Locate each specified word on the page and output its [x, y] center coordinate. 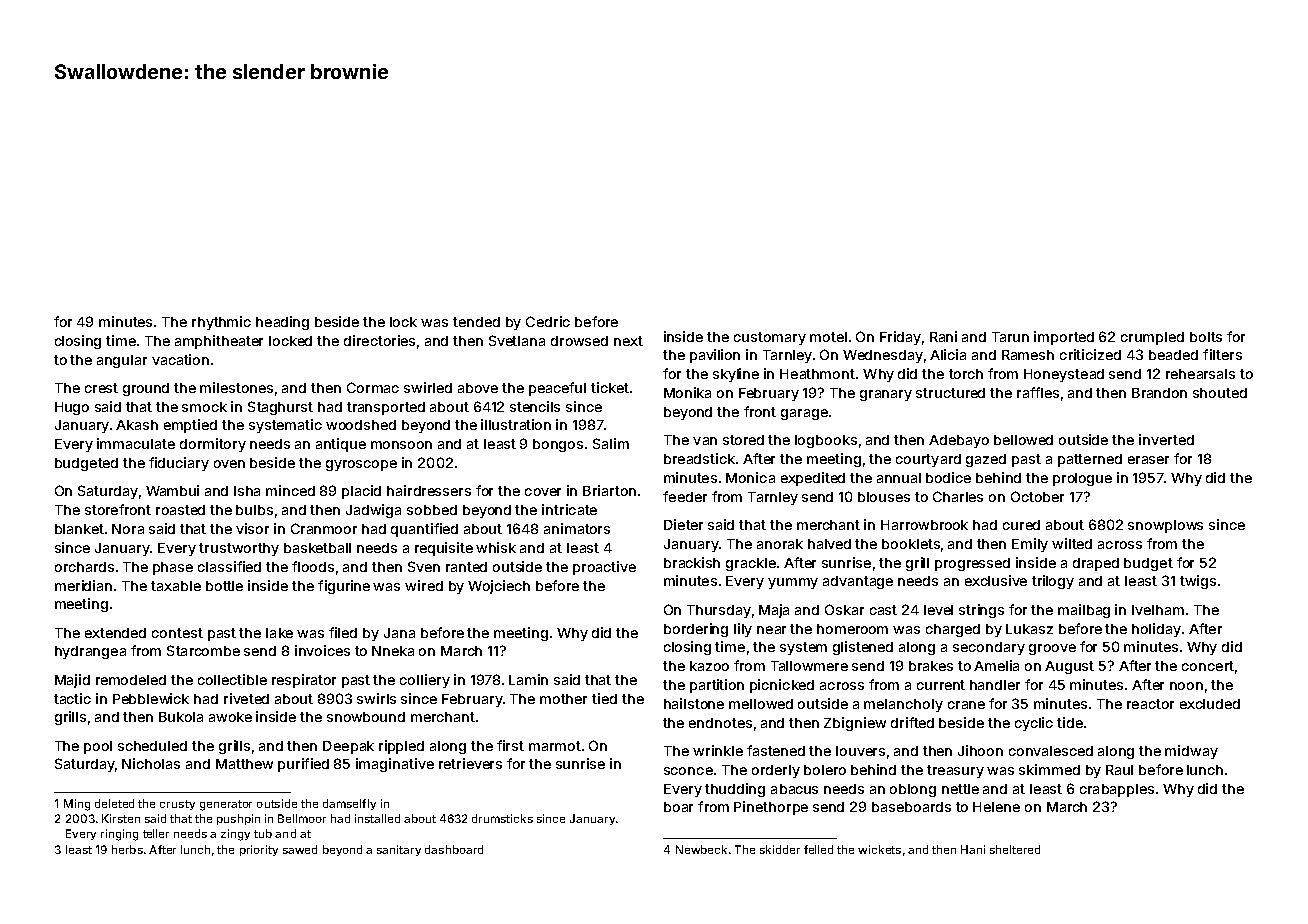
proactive [604, 568]
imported [1064, 338]
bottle [224, 586]
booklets [911, 544]
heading [282, 323]
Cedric [548, 321]
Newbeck [701, 849]
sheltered [1015, 849]
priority [259, 850]
